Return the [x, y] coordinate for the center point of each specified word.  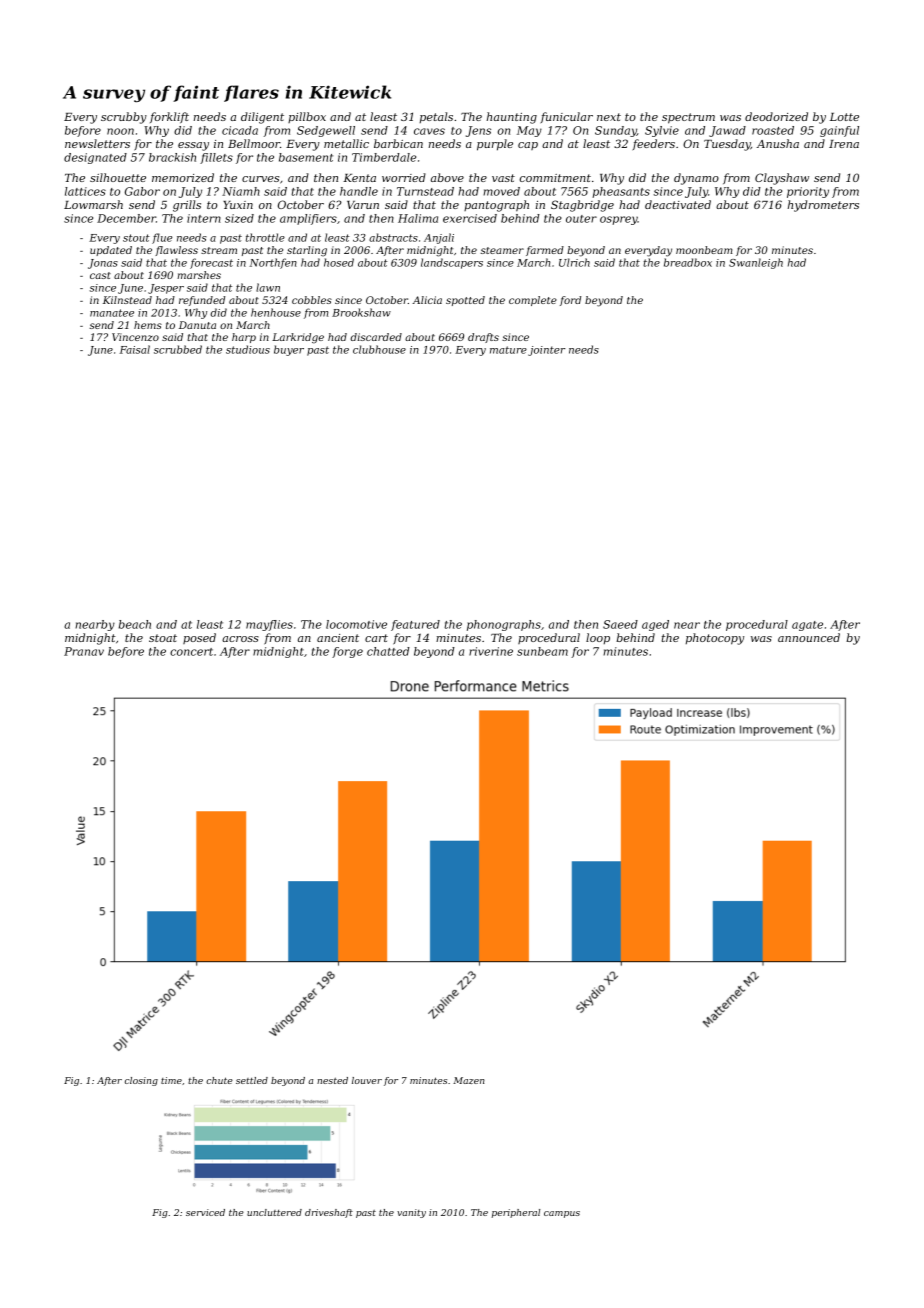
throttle [265, 237]
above [447, 177]
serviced [205, 1212]
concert [191, 652]
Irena [844, 144]
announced [809, 637]
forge [347, 652]
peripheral [516, 1213]
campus [562, 1214]
